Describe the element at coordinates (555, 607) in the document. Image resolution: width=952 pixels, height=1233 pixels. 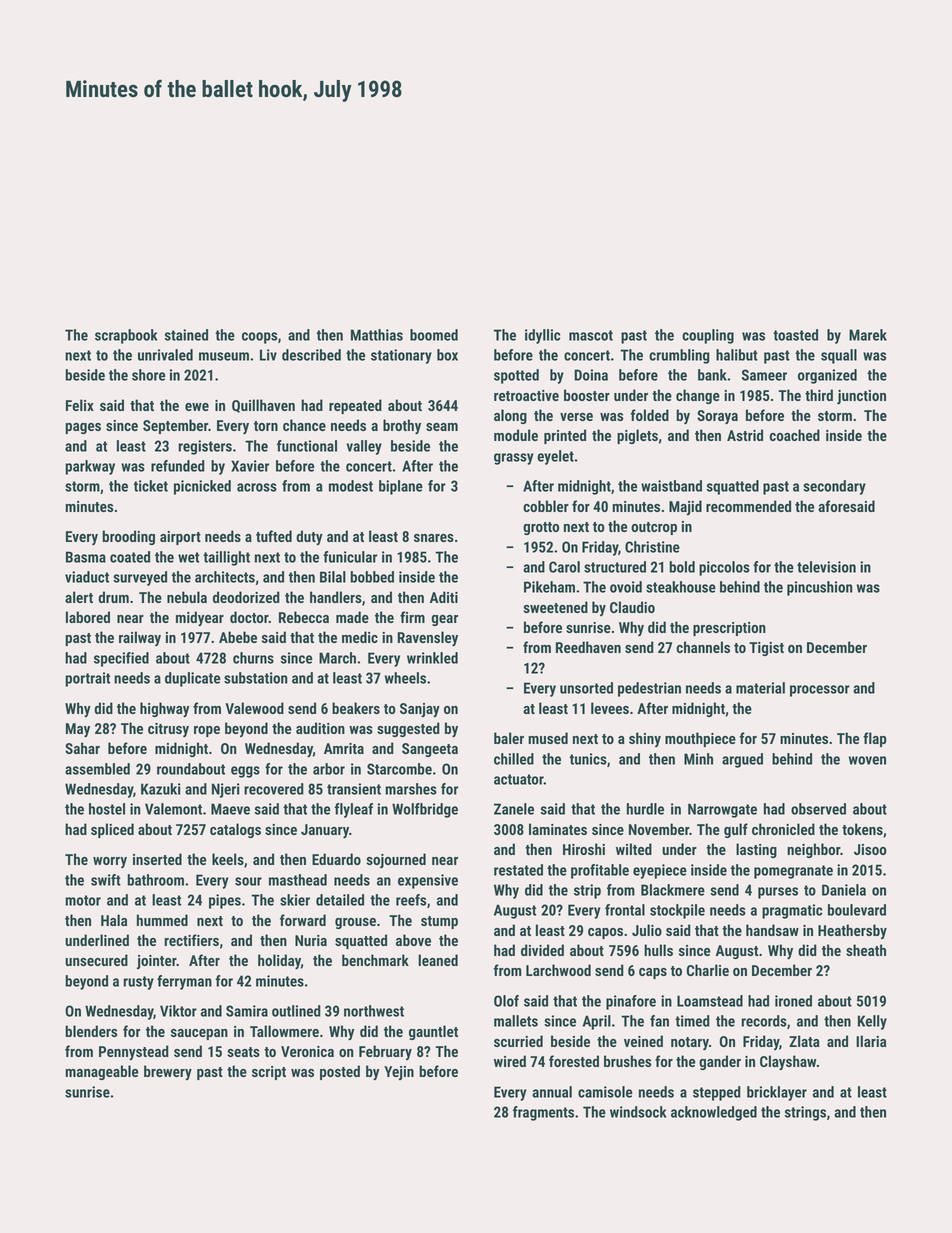
I see `sweetened` at that location.
